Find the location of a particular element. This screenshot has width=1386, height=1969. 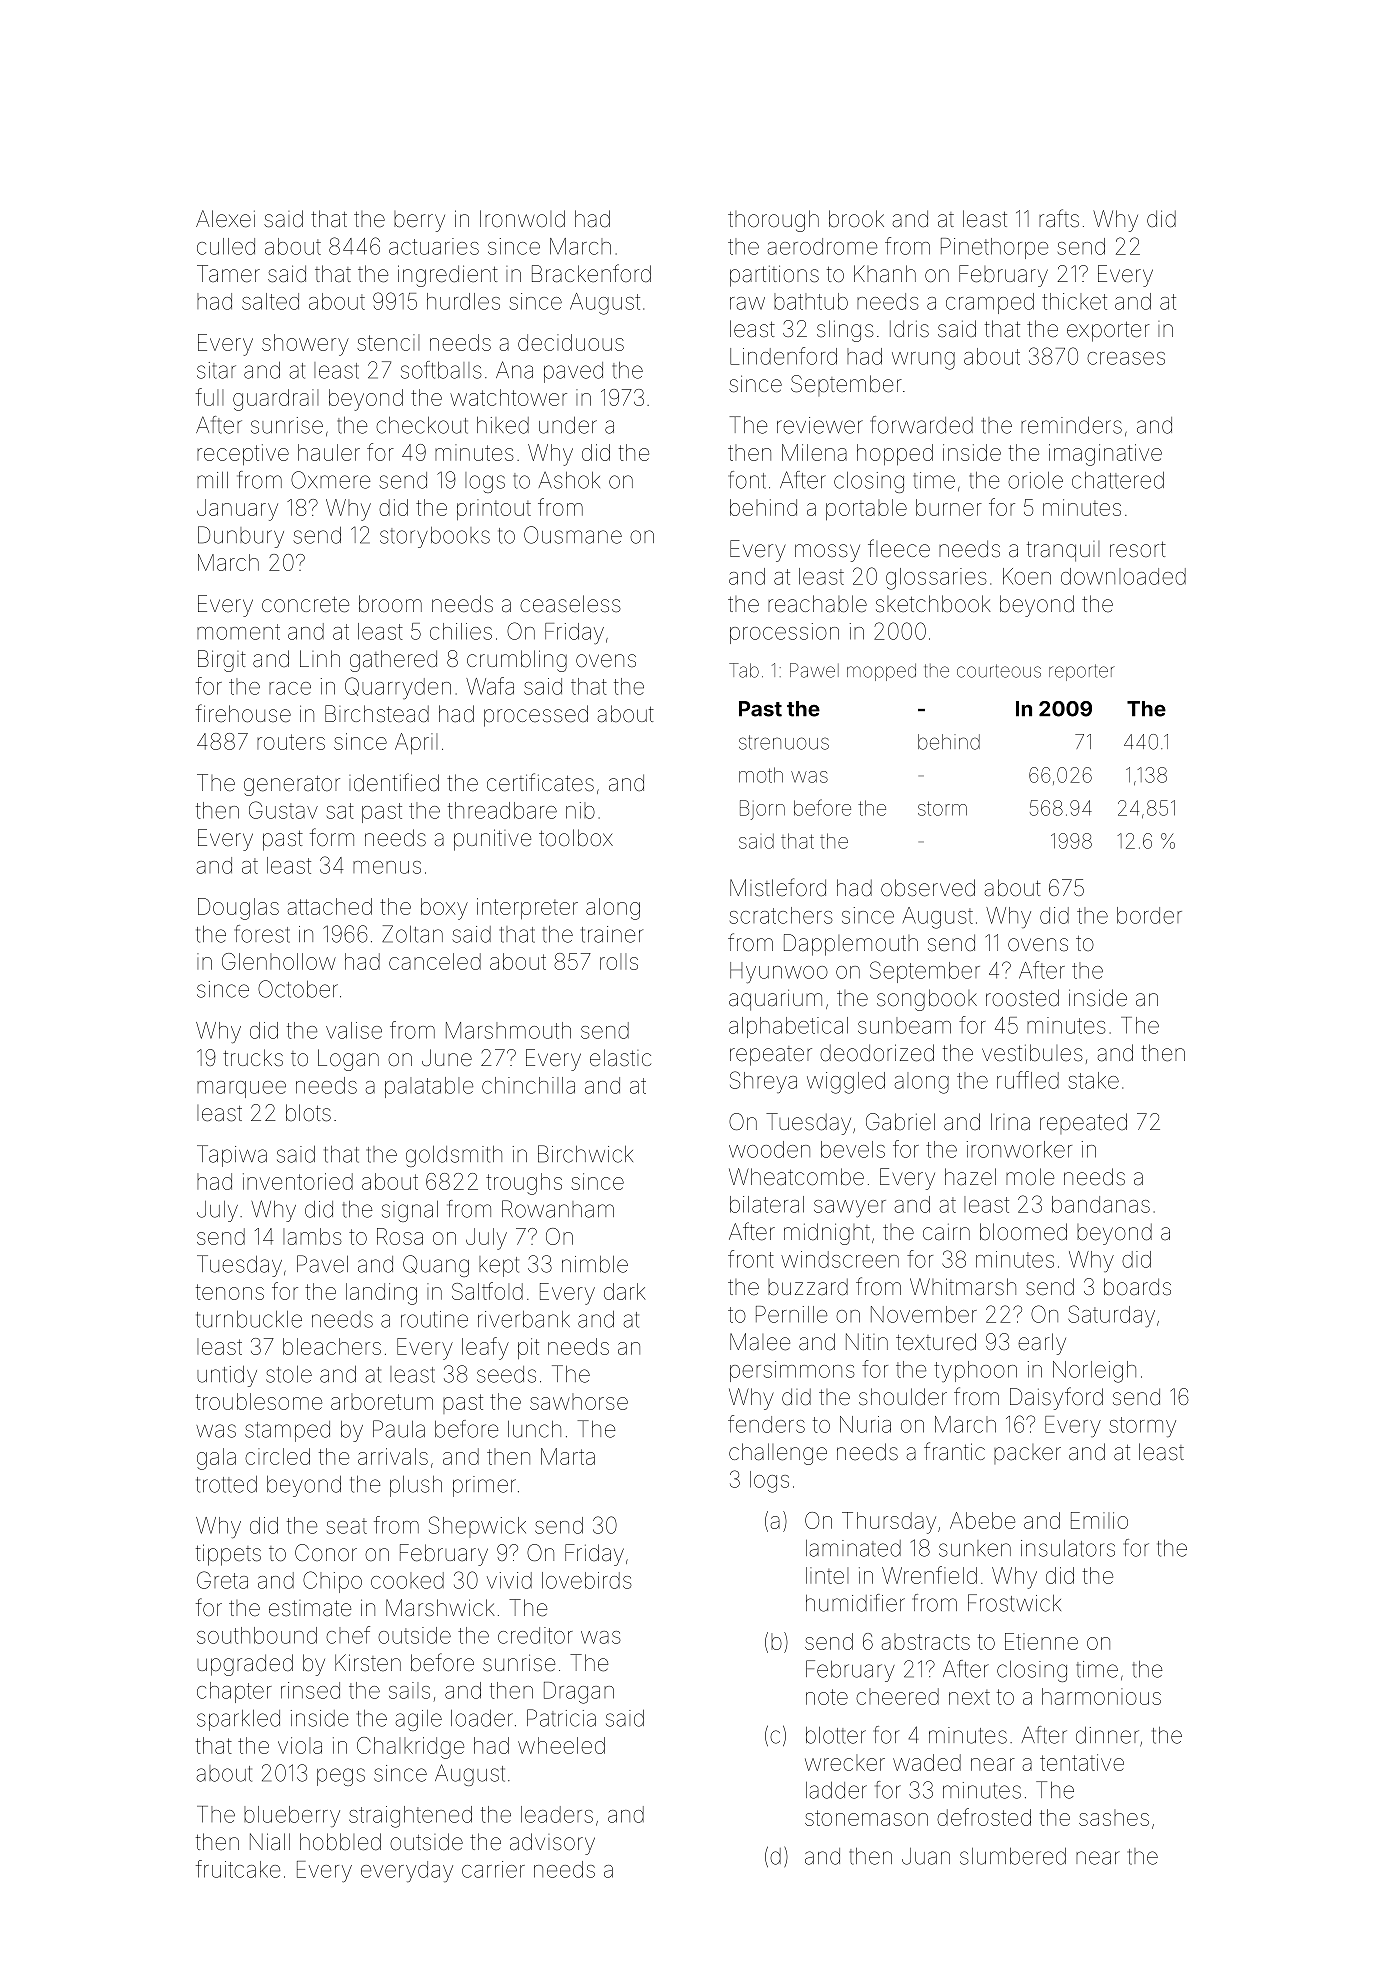

stonemason is located at coordinates (866, 1818).
